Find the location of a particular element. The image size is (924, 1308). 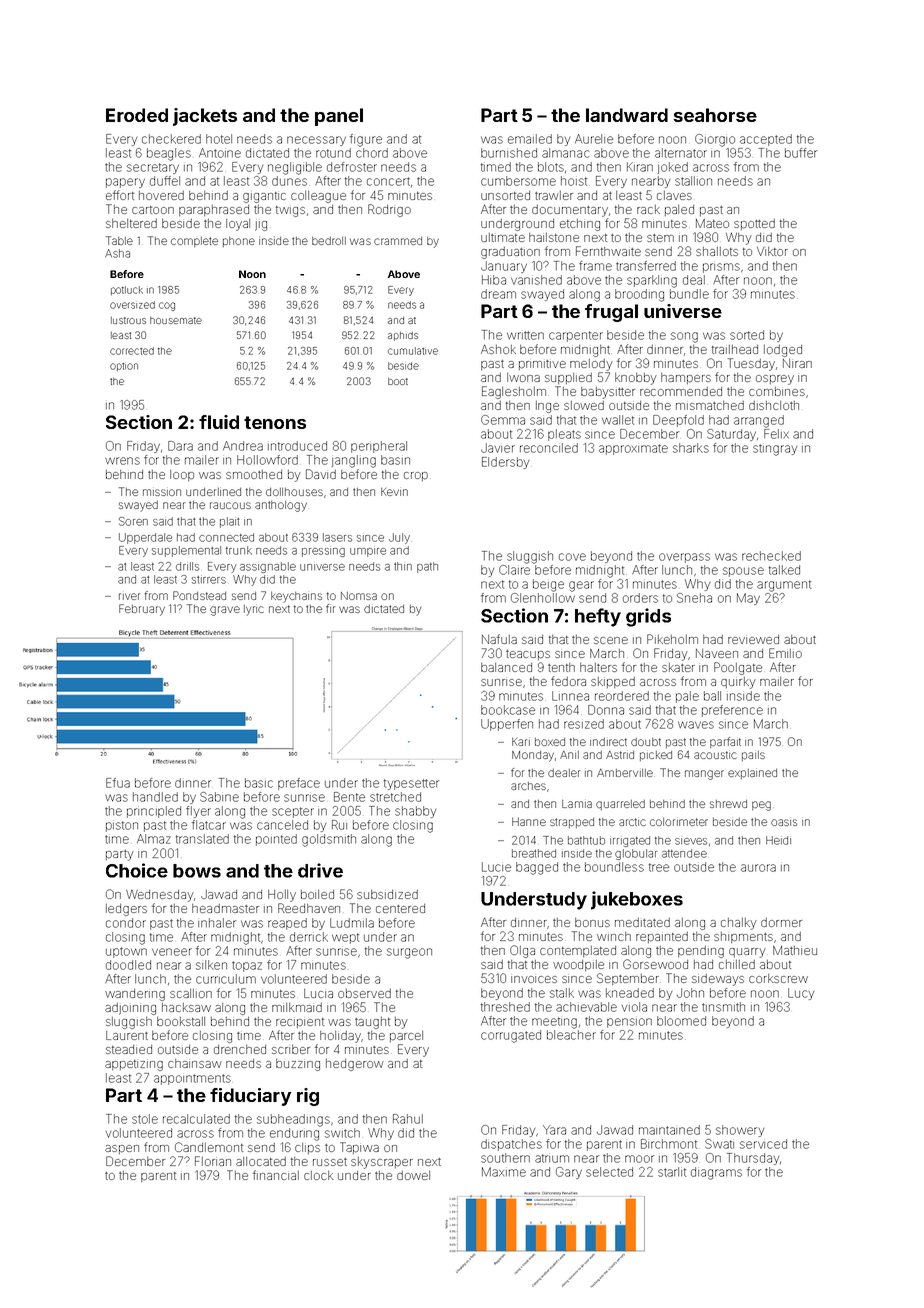

boot is located at coordinates (398, 381).
